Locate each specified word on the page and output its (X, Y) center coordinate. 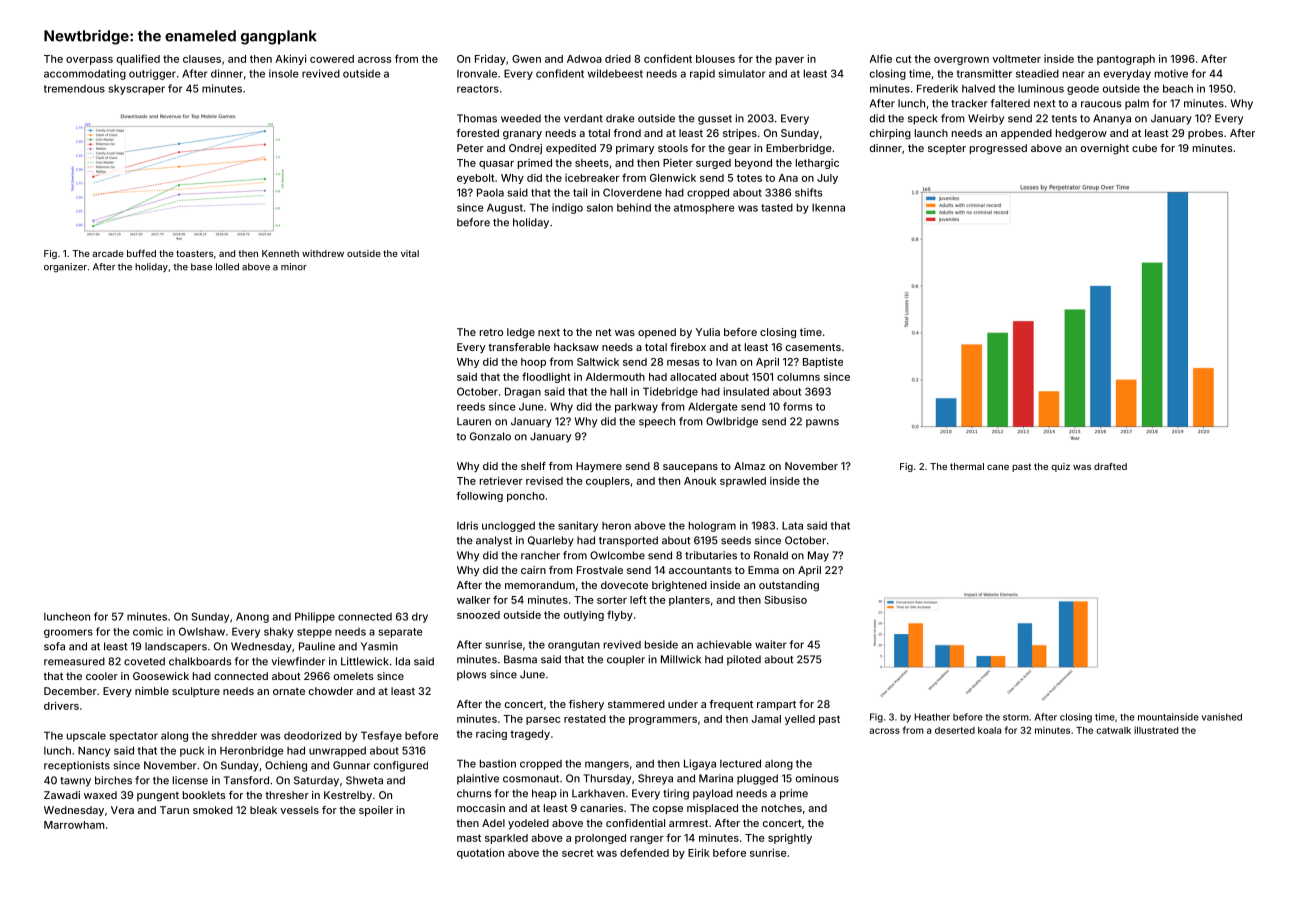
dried (618, 59)
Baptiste (823, 362)
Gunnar (351, 765)
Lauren (474, 421)
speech (657, 422)
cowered (332, 59)
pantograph (1126, 60)
